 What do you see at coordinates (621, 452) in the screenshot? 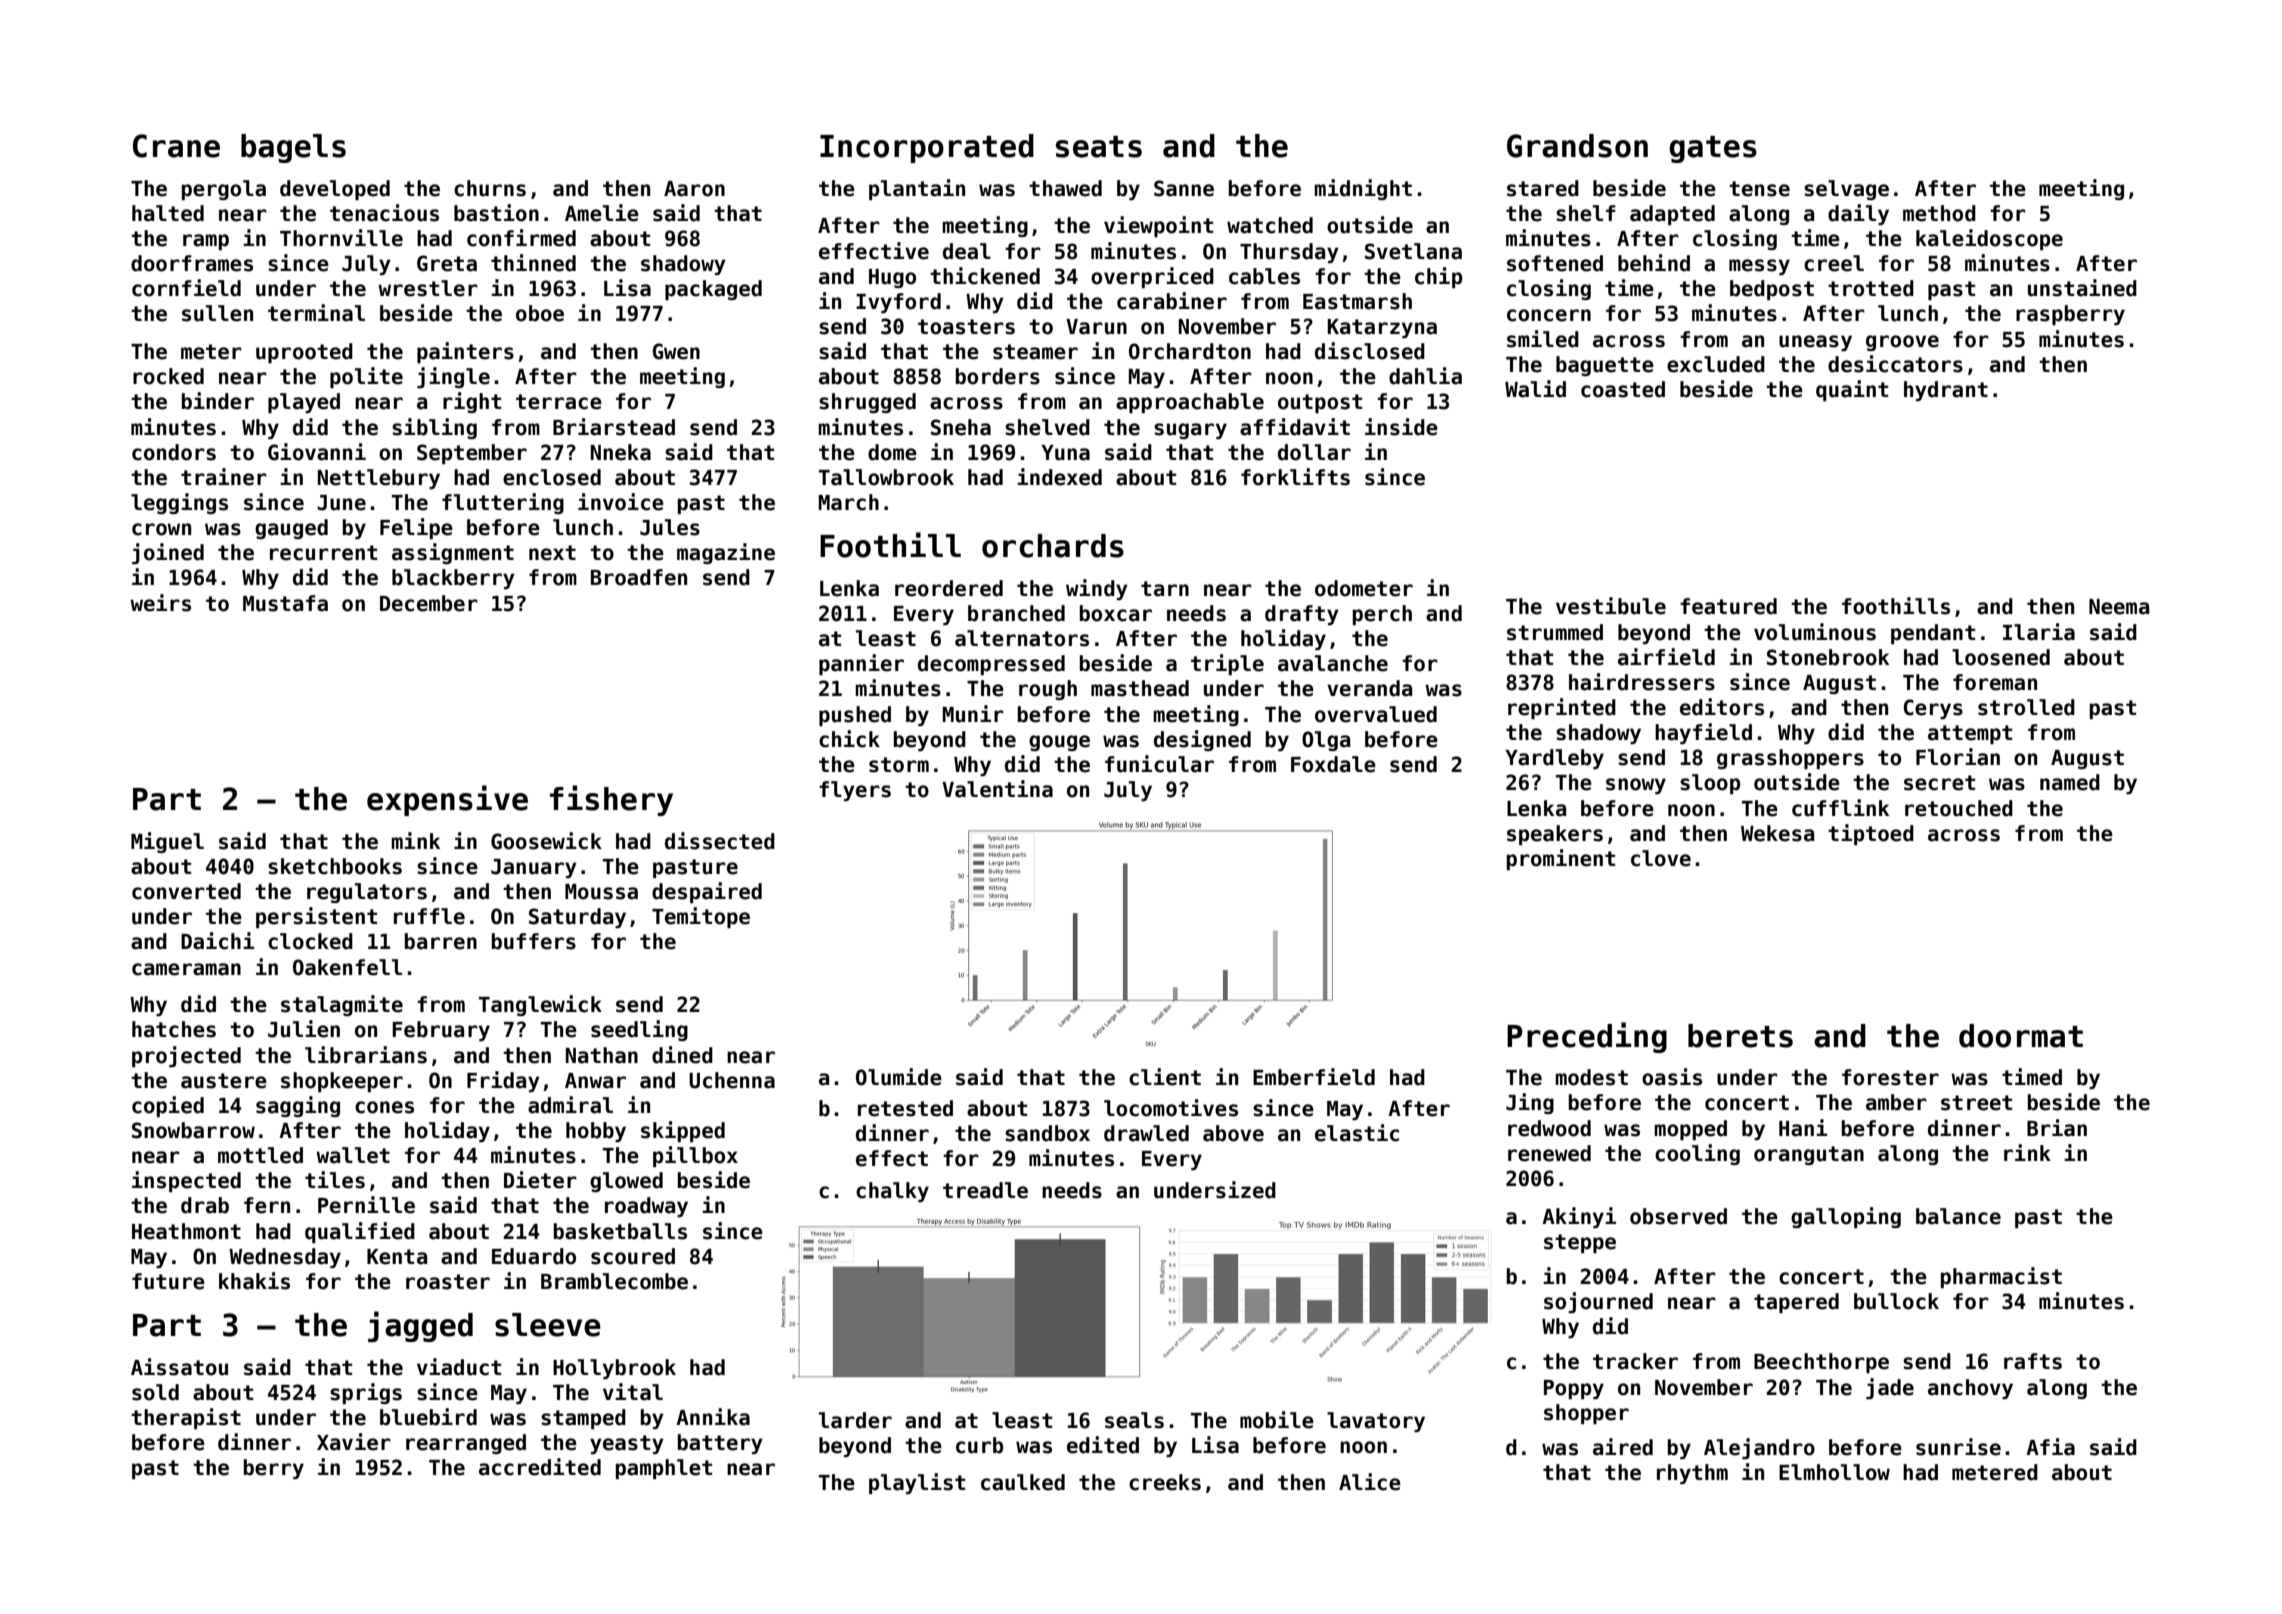
I see `Nneka` at bounding box center [621, 452].
